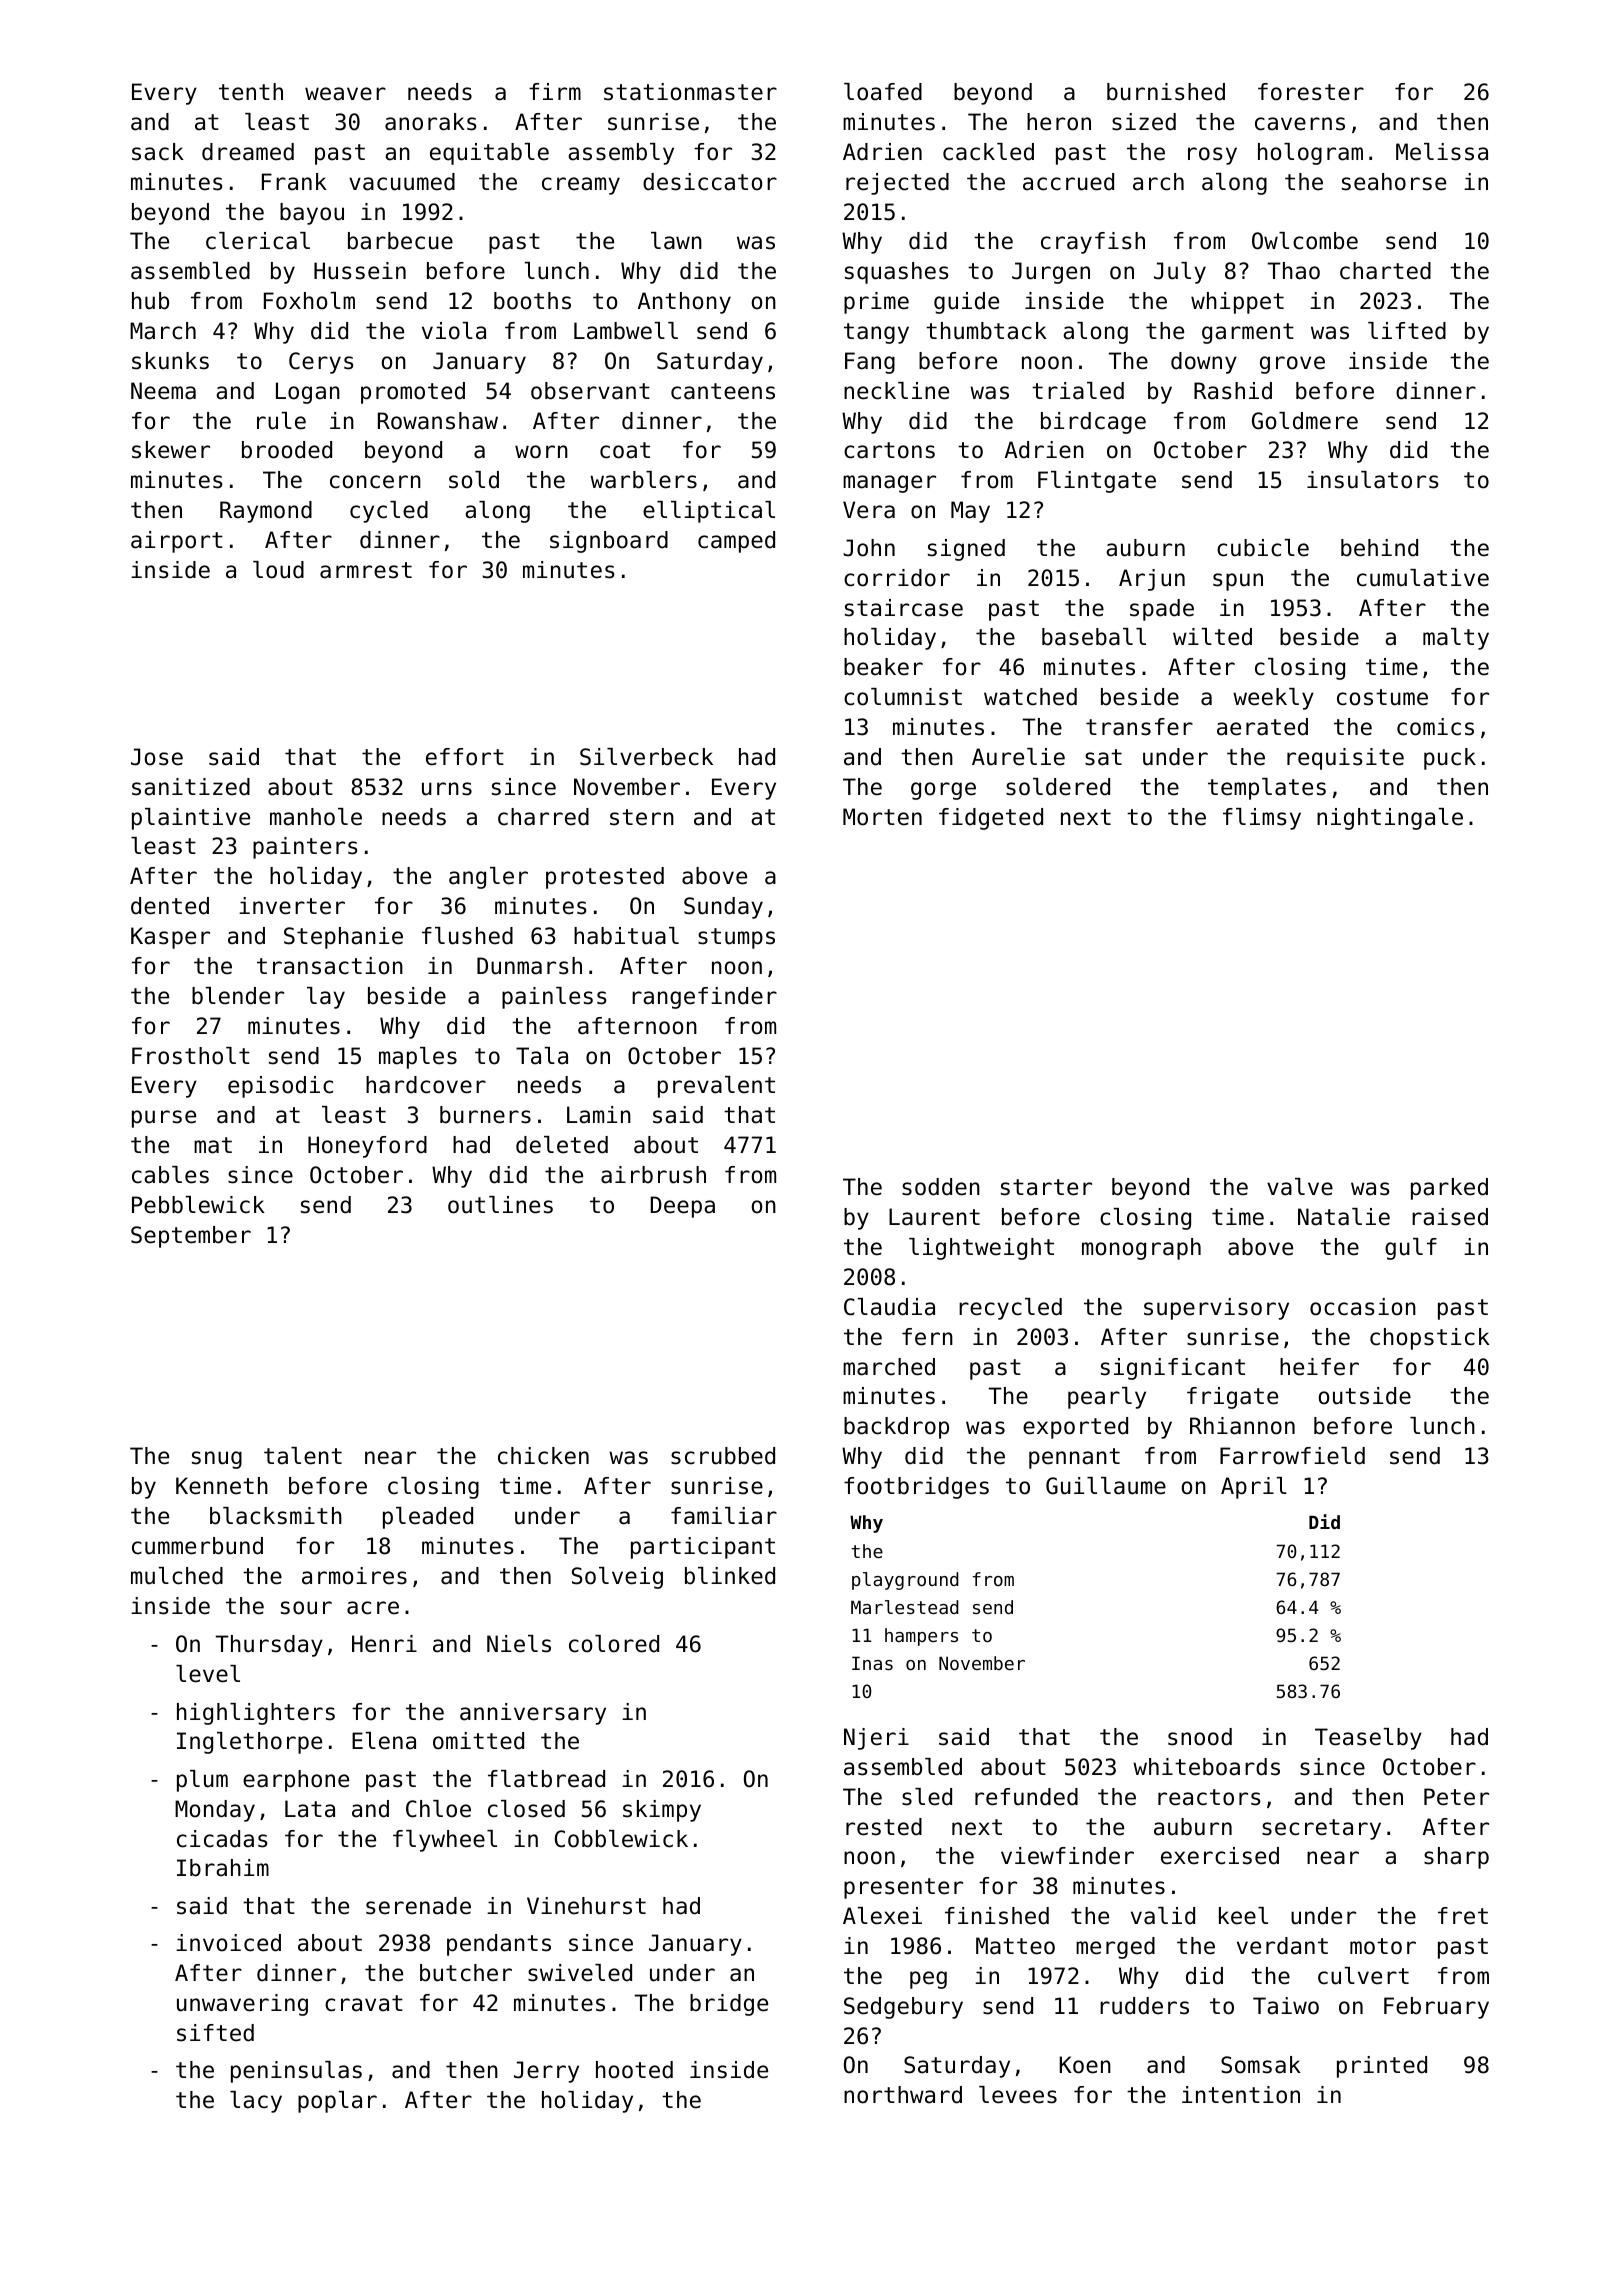  Describe the element at coordinates (170, 1175) in the page. I see `cables` at that location.
